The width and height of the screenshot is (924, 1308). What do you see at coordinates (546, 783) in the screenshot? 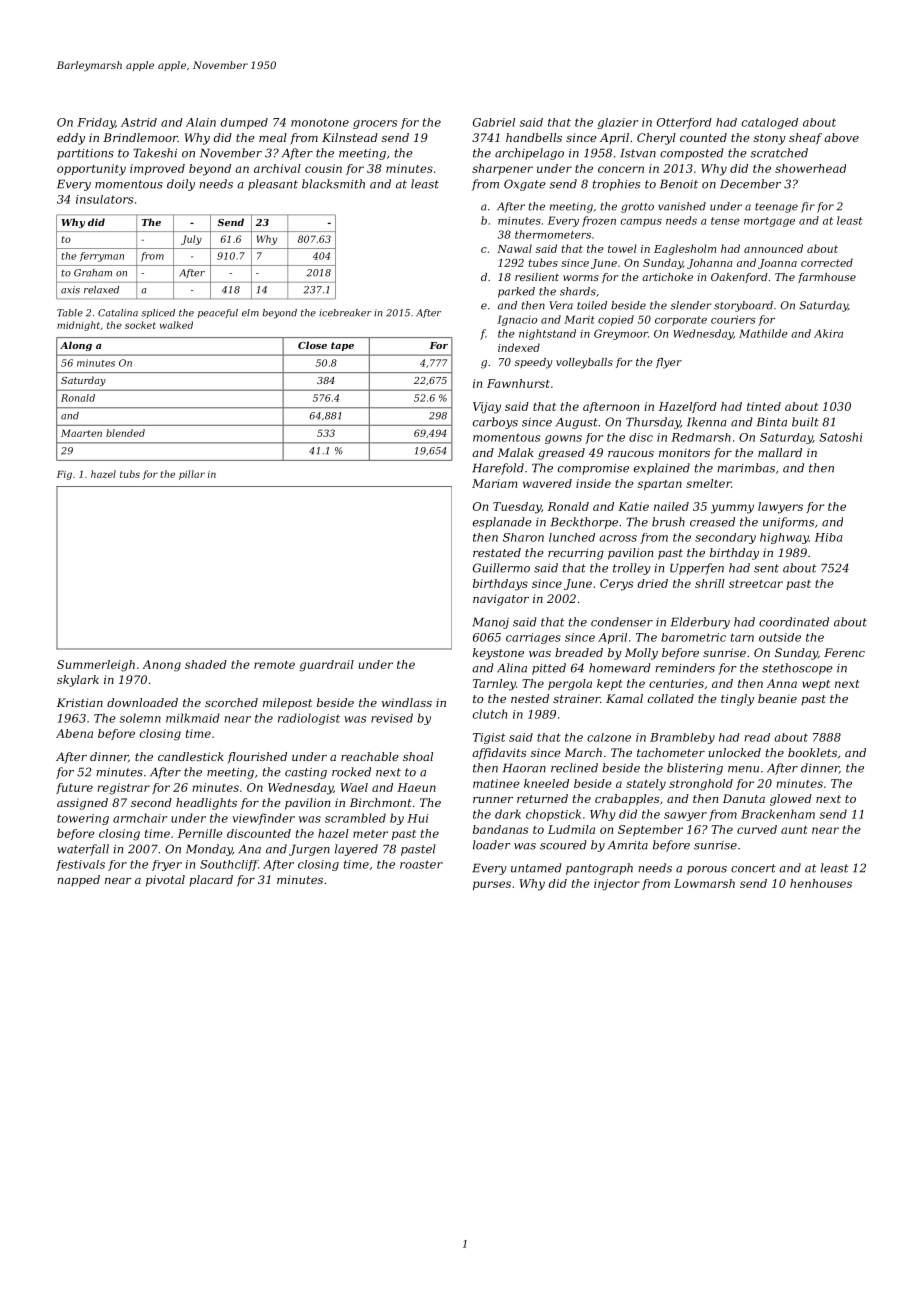
I see `kneeled` at bounding box center [546, 783].
